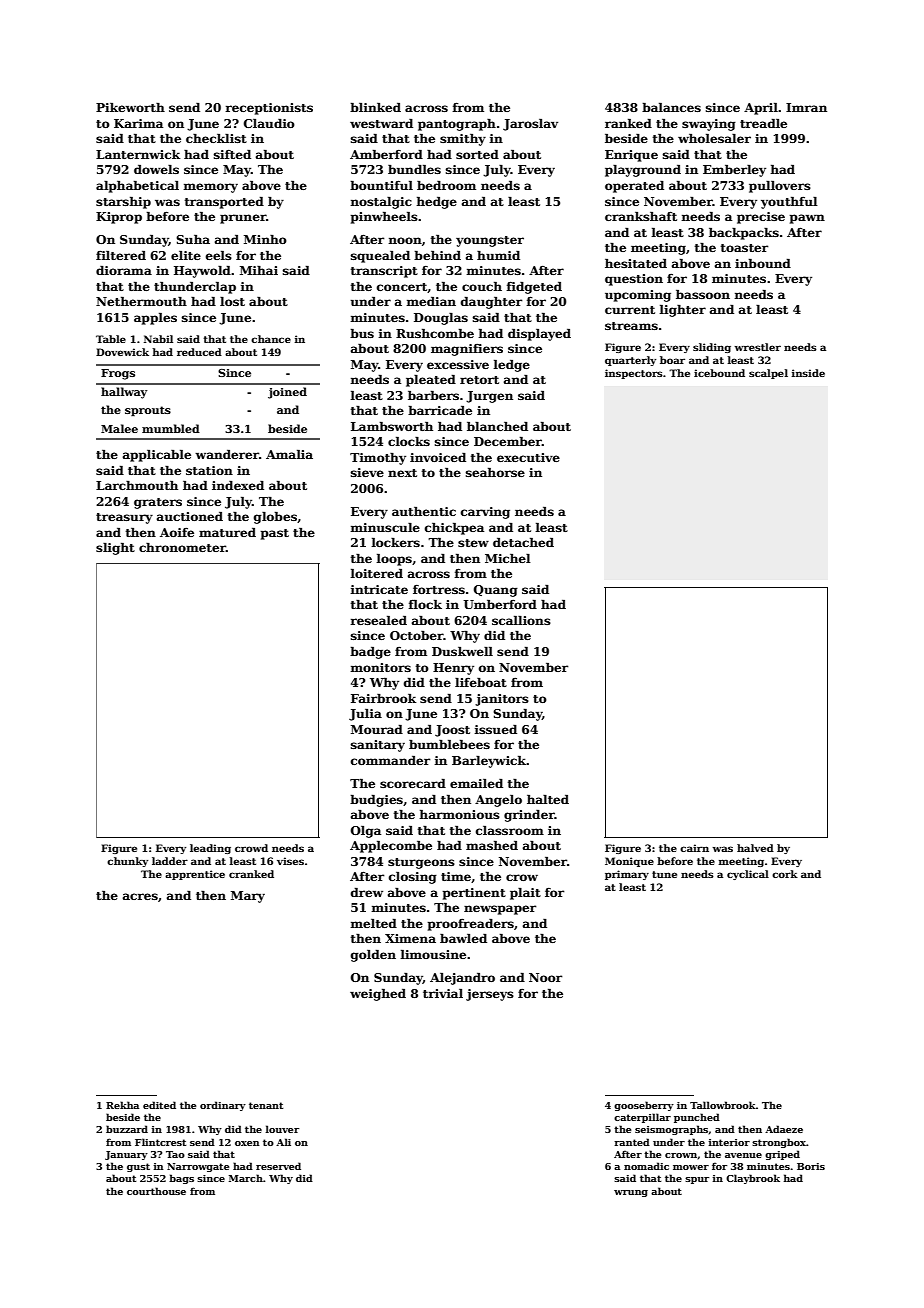  What do you see at coordinates (378, 994) in the screenshot?
I see `weighed` at bounding box center [378, 994].
